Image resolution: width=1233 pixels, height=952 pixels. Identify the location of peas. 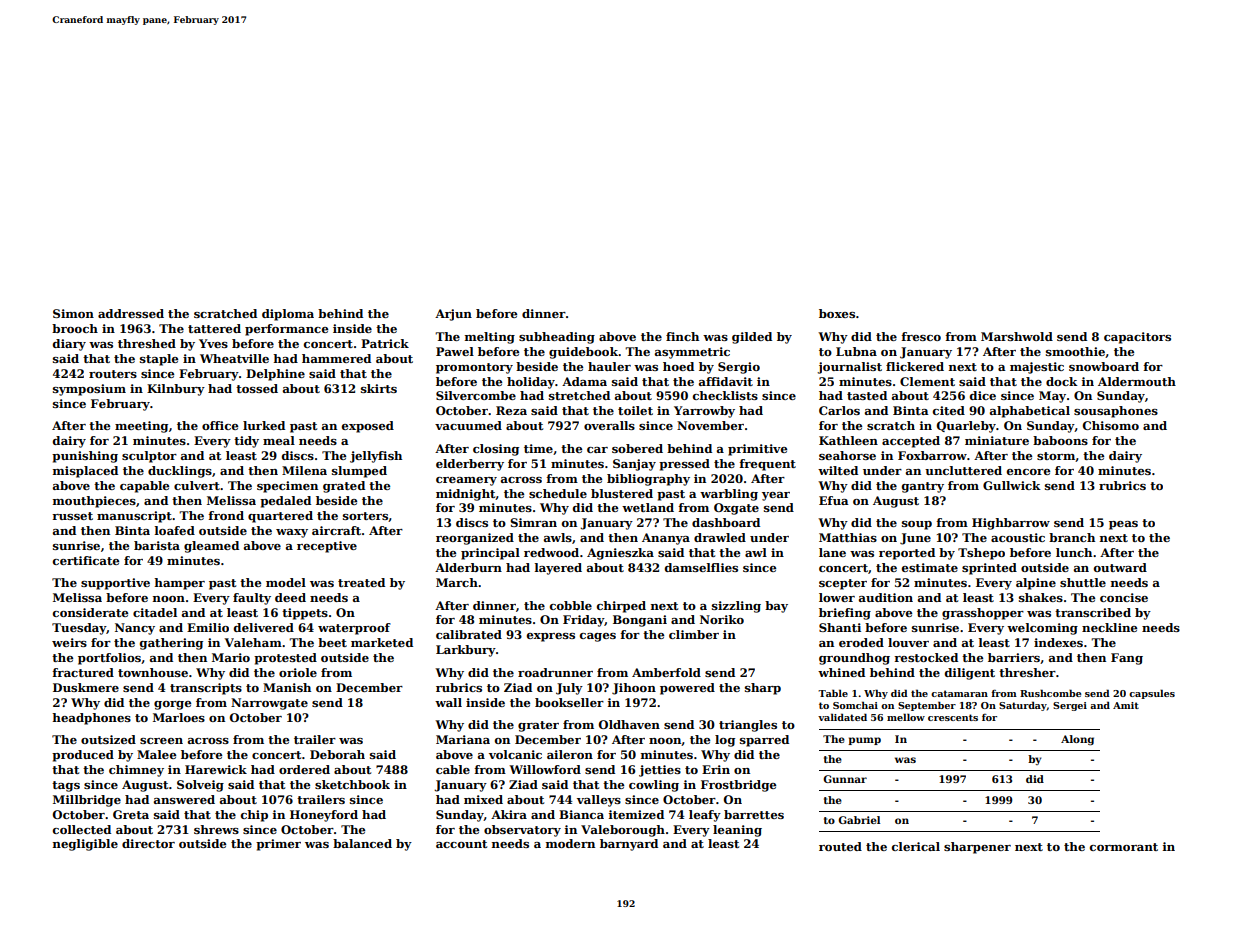
(1123, 525).
